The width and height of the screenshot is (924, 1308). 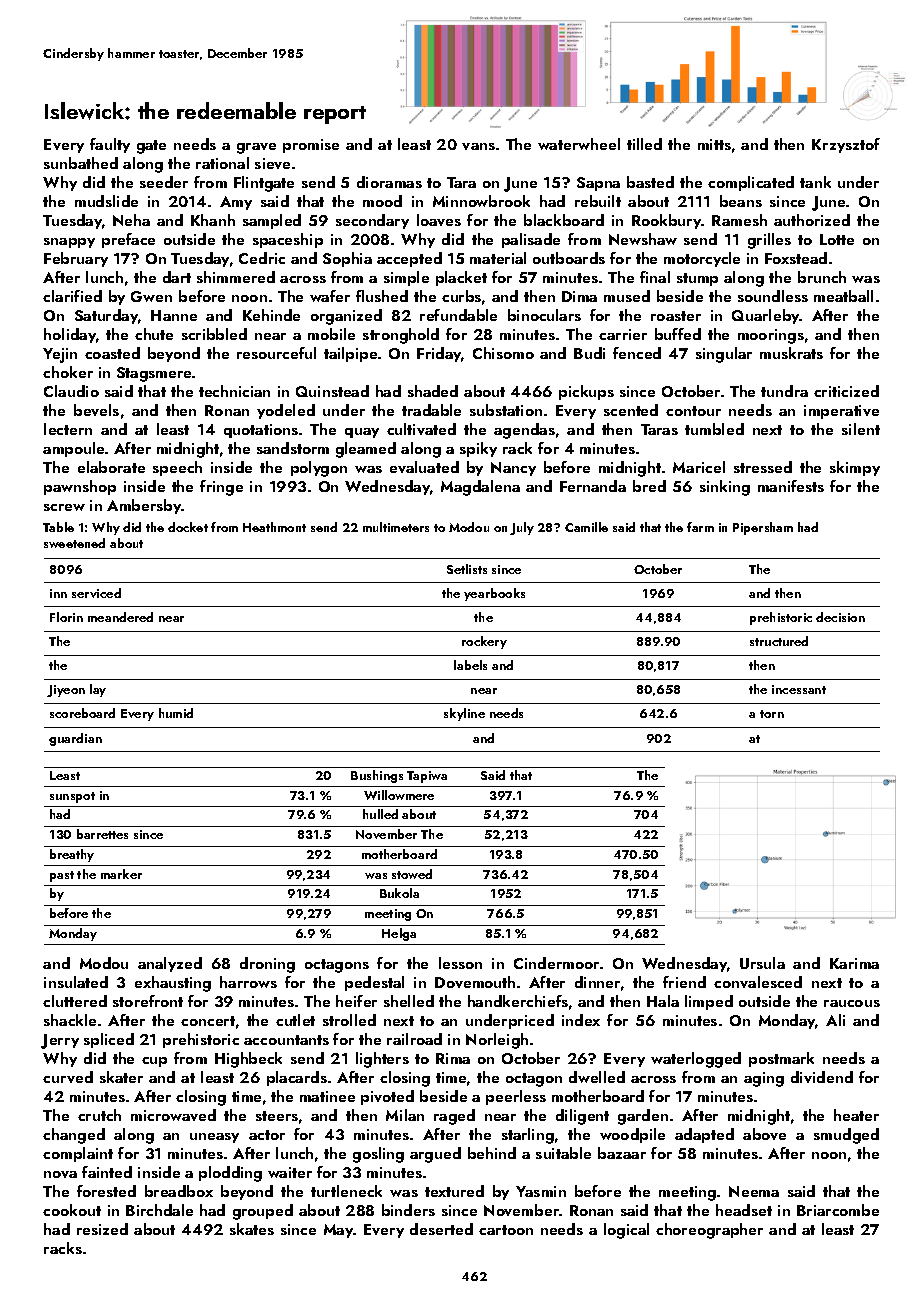 What do you see at coordinates (702, 259) in the screenshot?
I see `motorcycle` at bounding box center [702, 259].
